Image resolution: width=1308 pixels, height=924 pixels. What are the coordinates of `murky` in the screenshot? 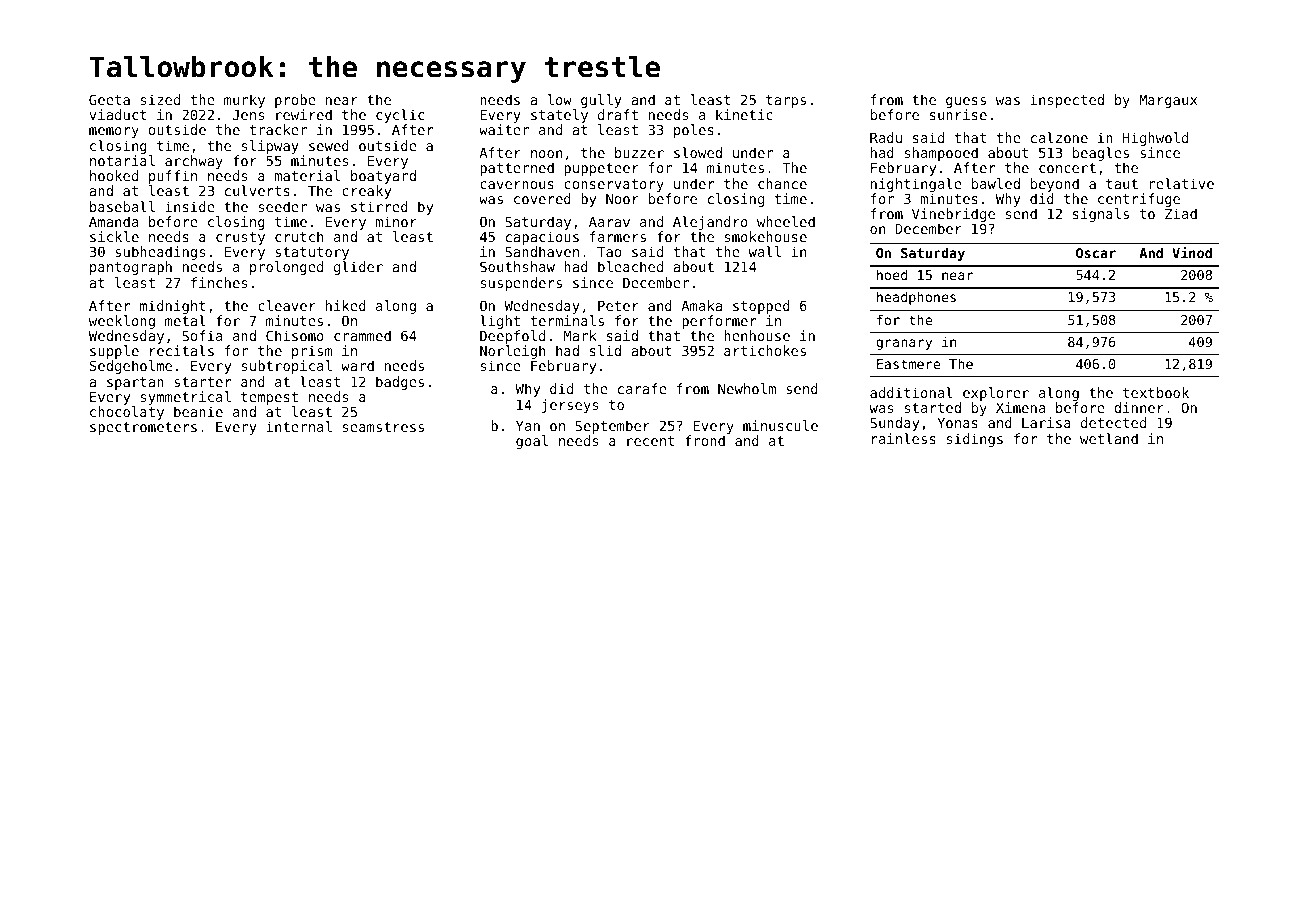 It's located at (244, 101).
